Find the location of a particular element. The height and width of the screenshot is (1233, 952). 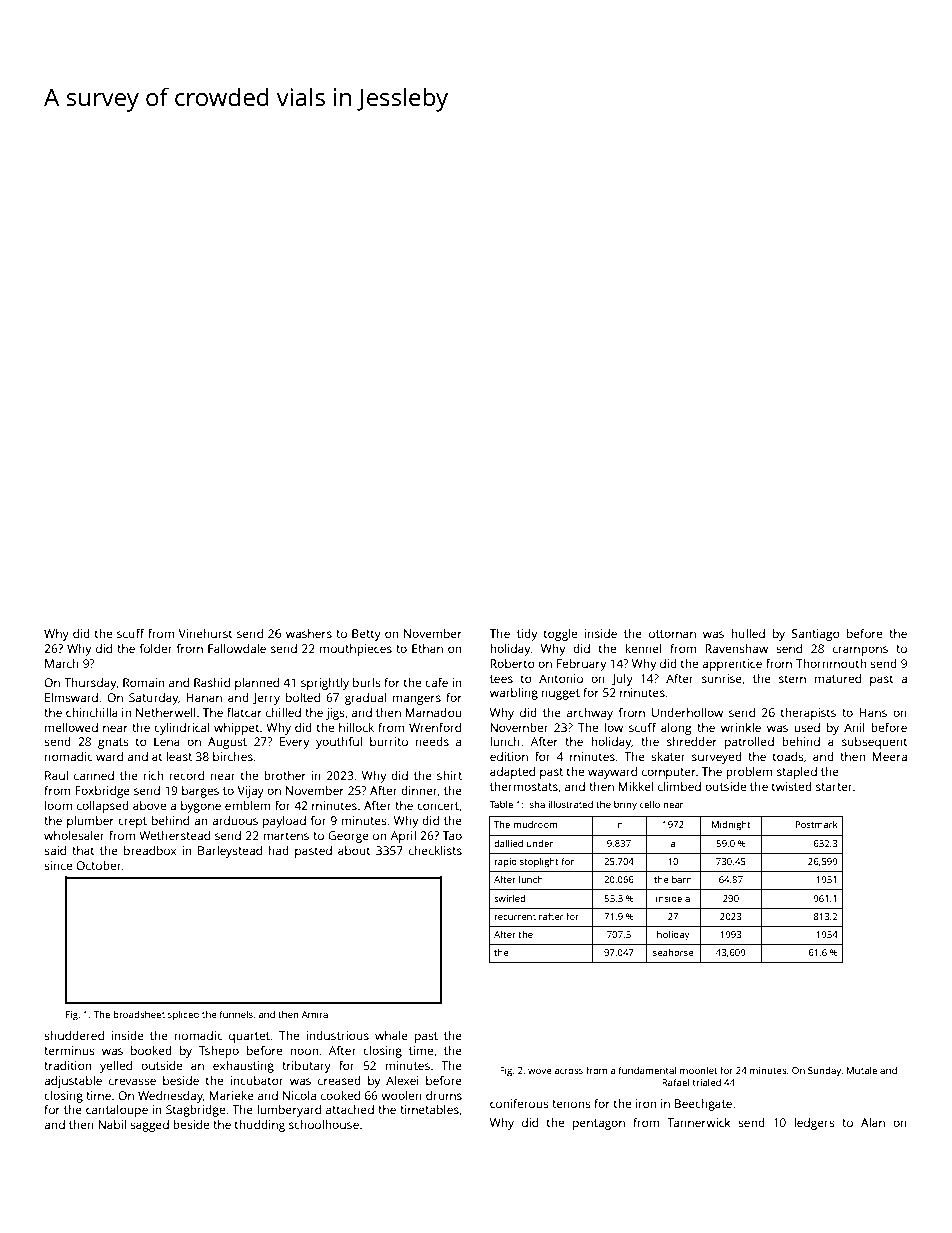

March is located at coordinates (62, 663).
